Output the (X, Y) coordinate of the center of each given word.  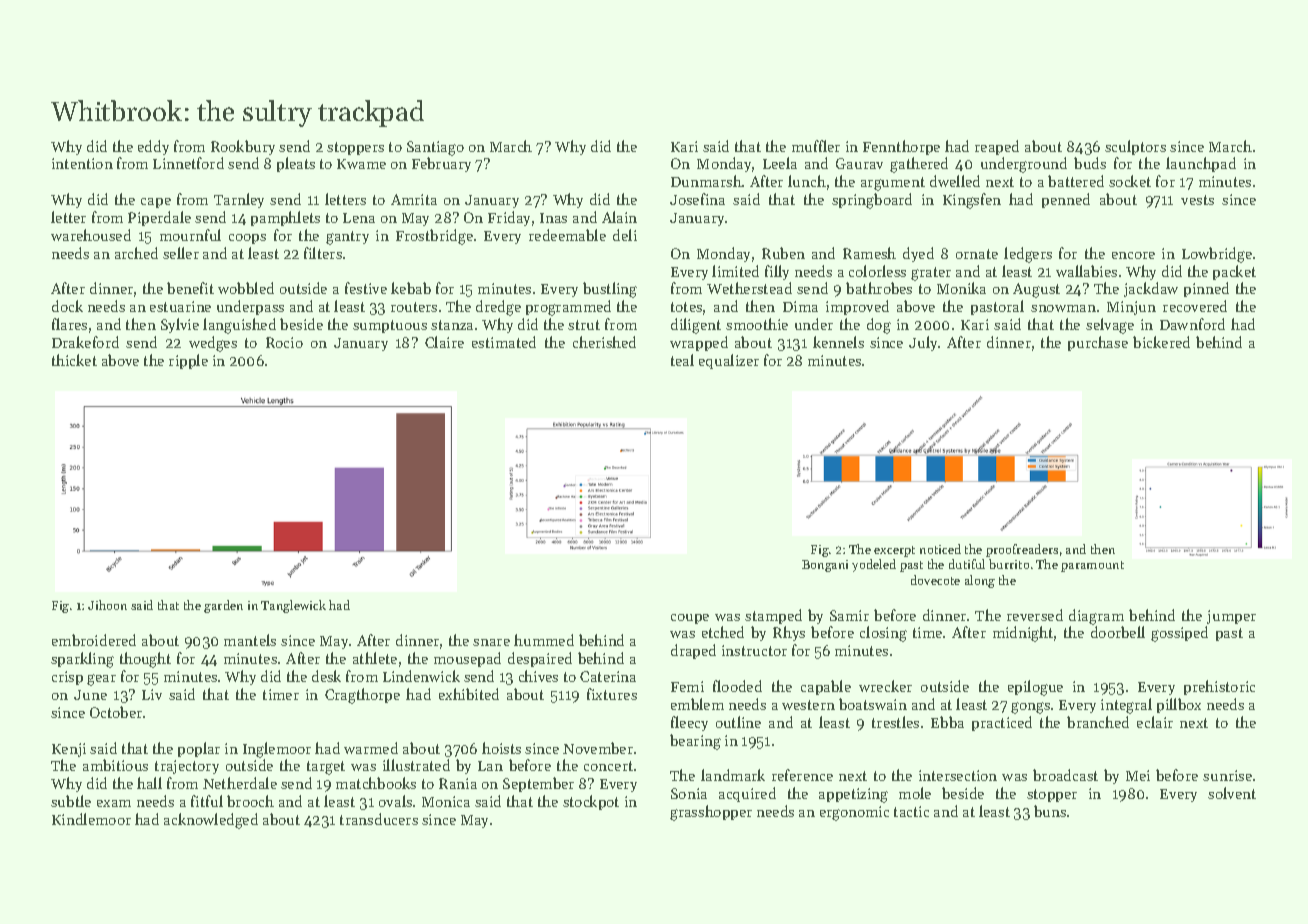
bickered (1161, 342)
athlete (375, 658)
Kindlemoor (91, 819)
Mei (1138, 775)
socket (1130, 181)
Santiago (435, 148)
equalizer (729, 361)
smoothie (757, 324)
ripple (188, 361)
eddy (153, 147)
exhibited (469, 694)
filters (323, 253)
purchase (1098, 343)
